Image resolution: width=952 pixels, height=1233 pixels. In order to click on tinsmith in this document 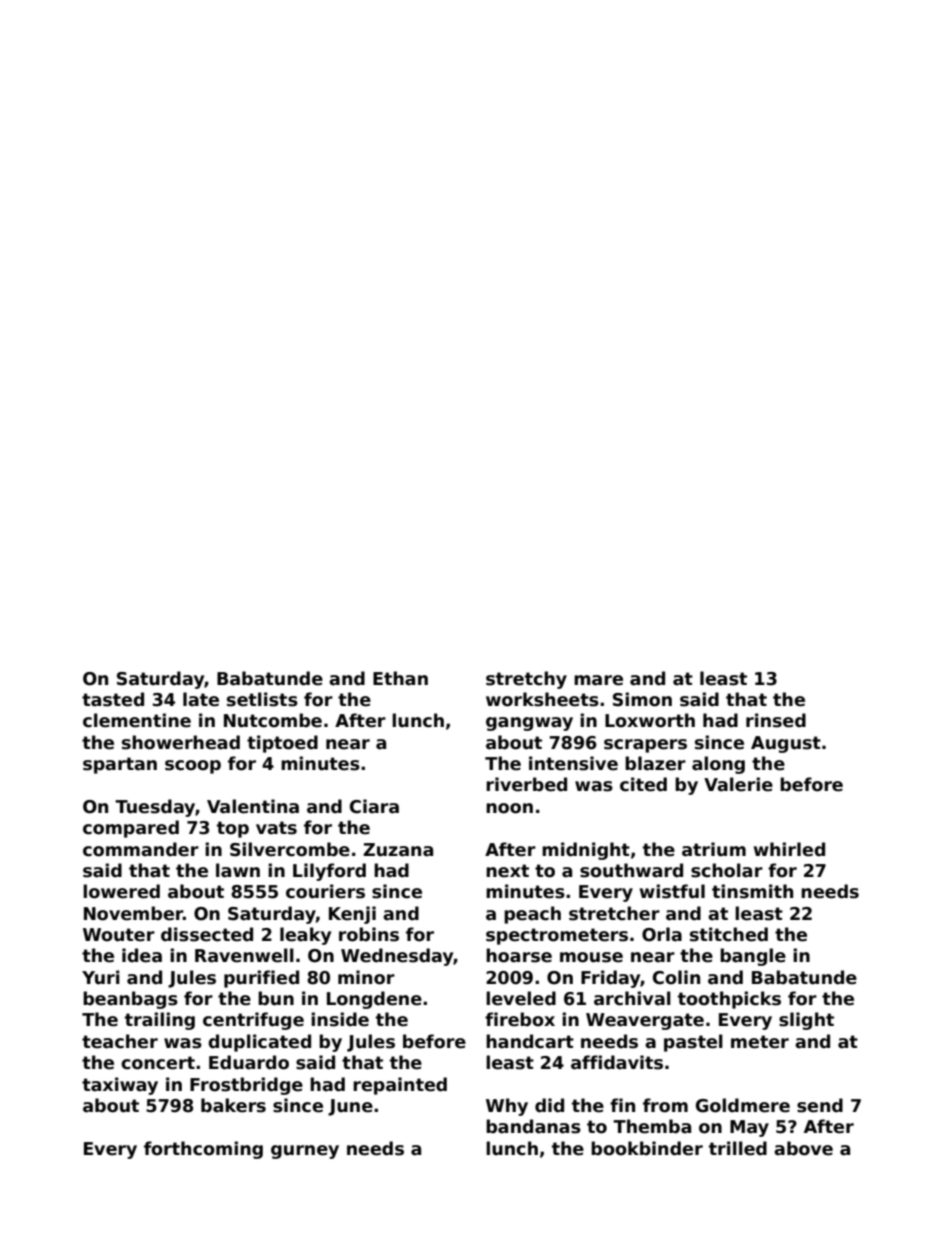, I will do `click(752, 891)`.
